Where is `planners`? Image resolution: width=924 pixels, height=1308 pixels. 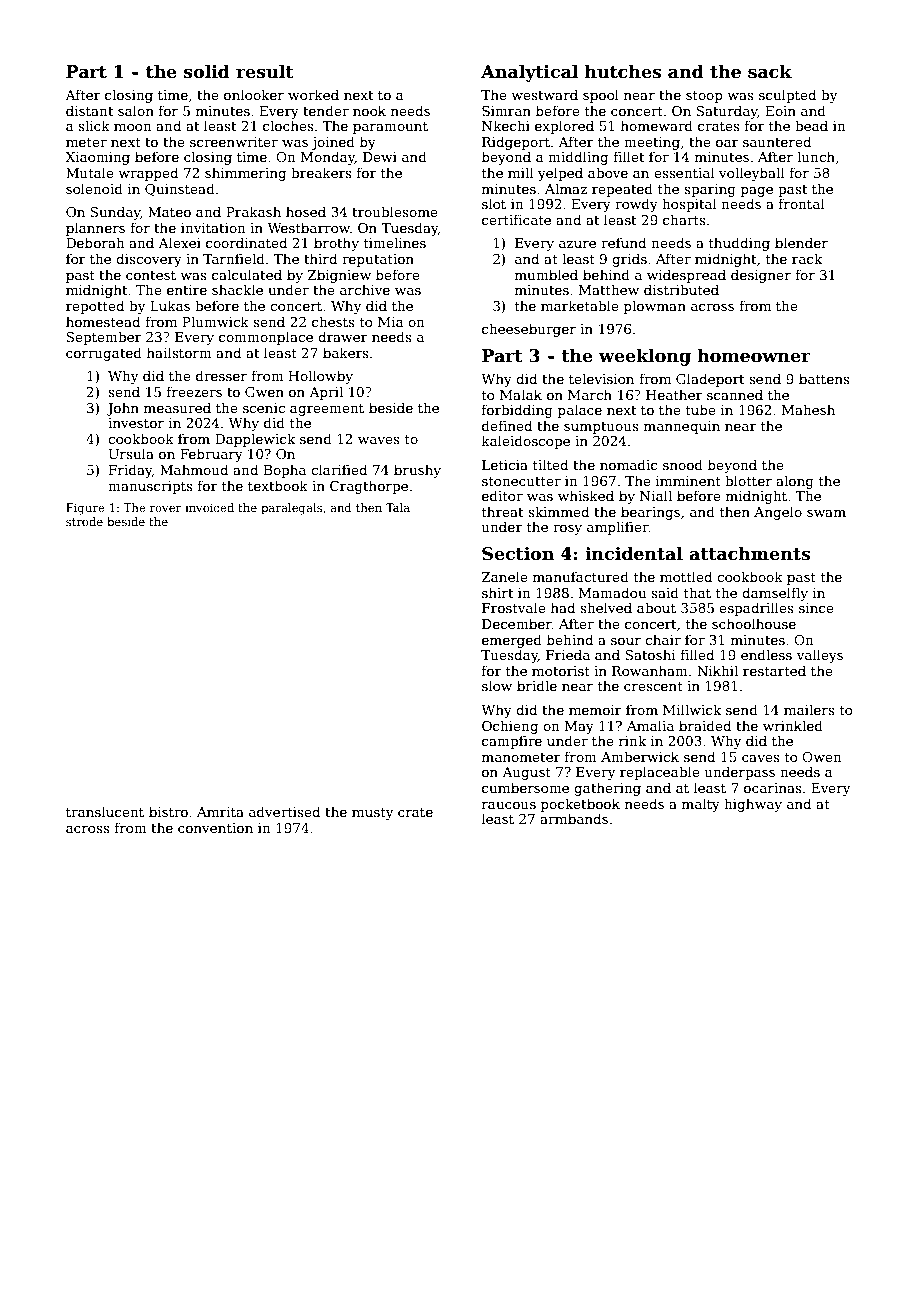
planners is located at coordinates (95, 229).
